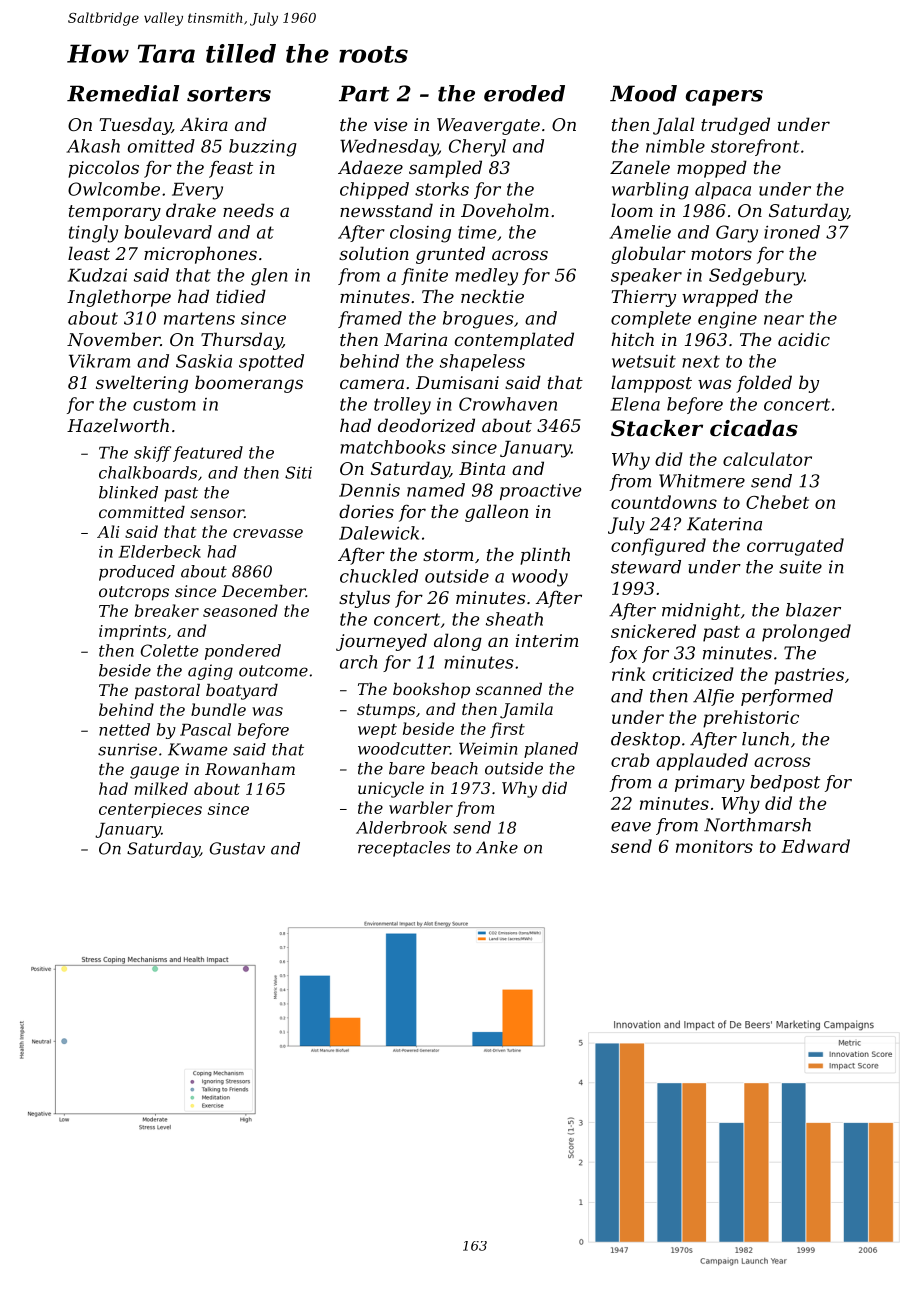 This page has width=924, height=1308. Describe the element at coordinates (721, 254) in the page. I see `motors` at that location.
